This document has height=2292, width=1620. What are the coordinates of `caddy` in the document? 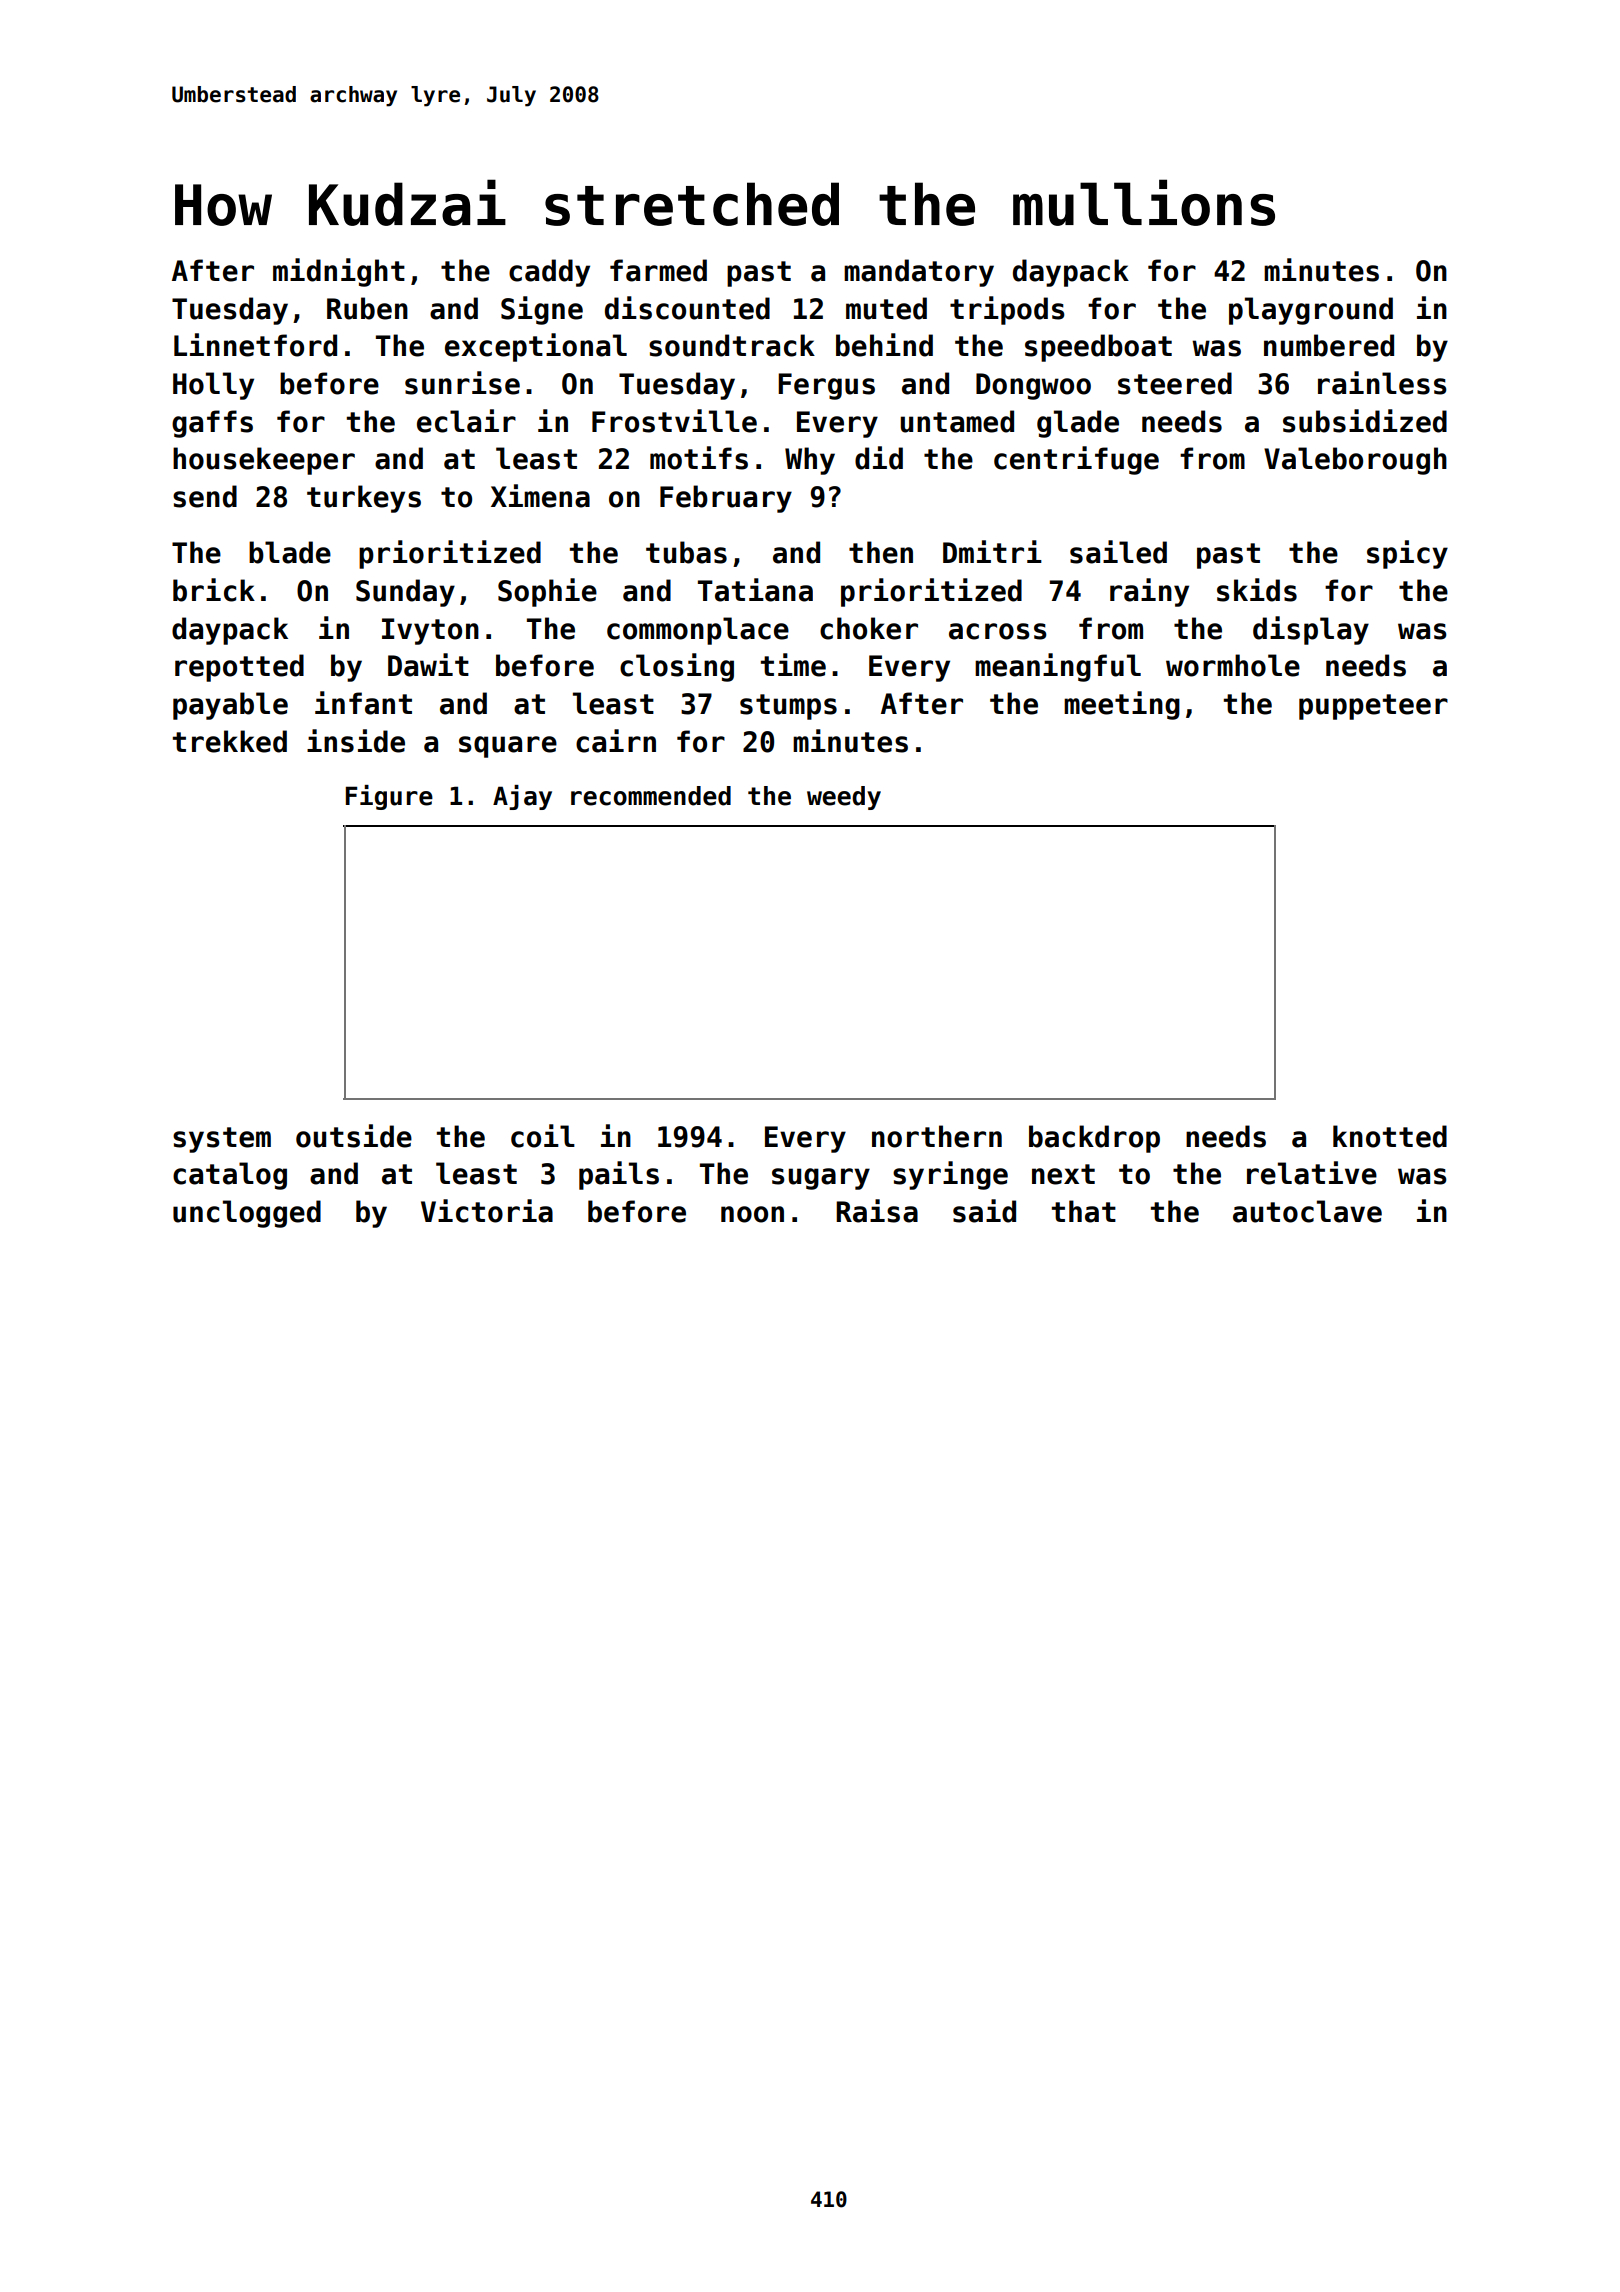 It's located at (549, 273).
